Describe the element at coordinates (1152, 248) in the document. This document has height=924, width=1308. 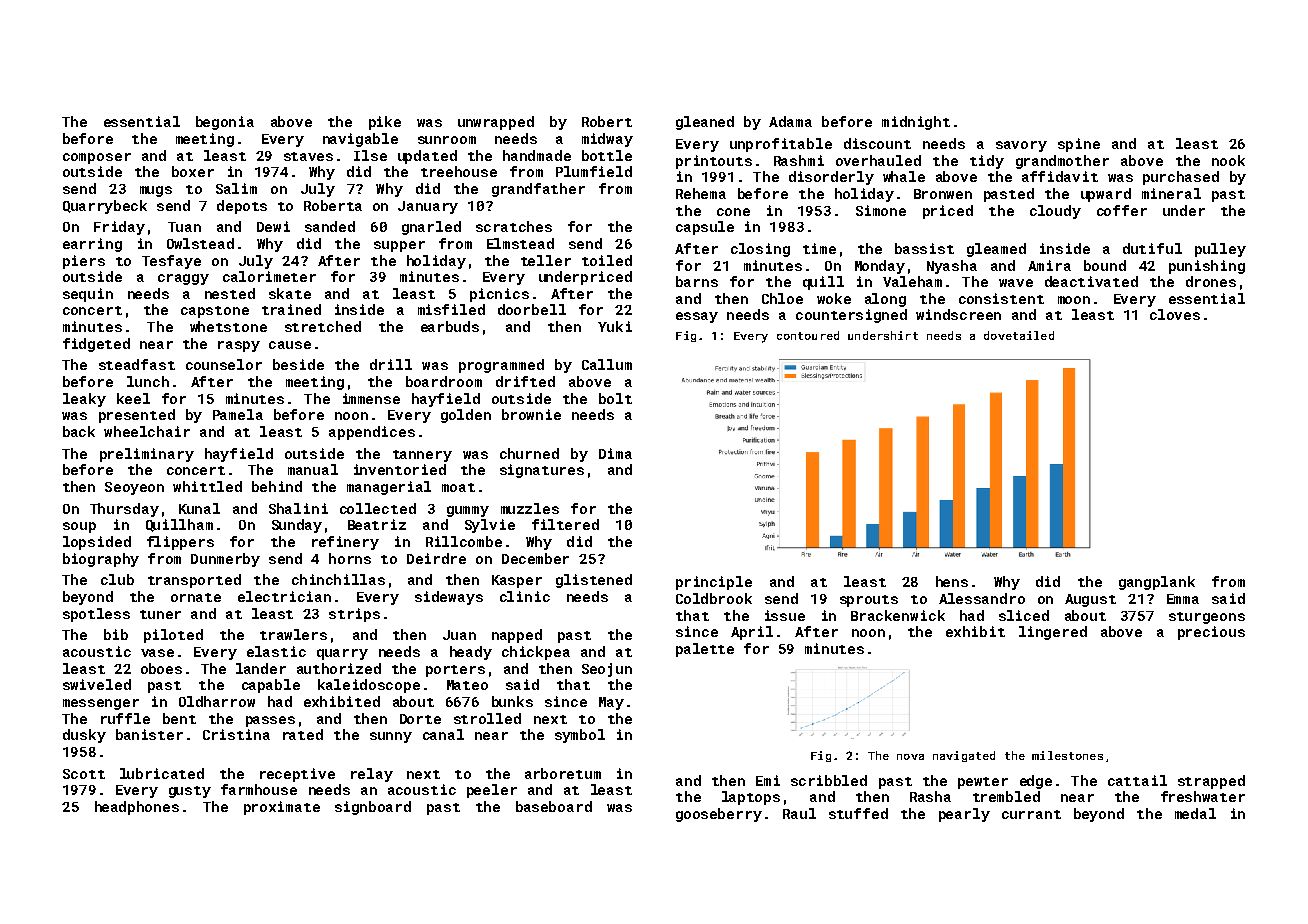
I see `dutiful` at that location.
